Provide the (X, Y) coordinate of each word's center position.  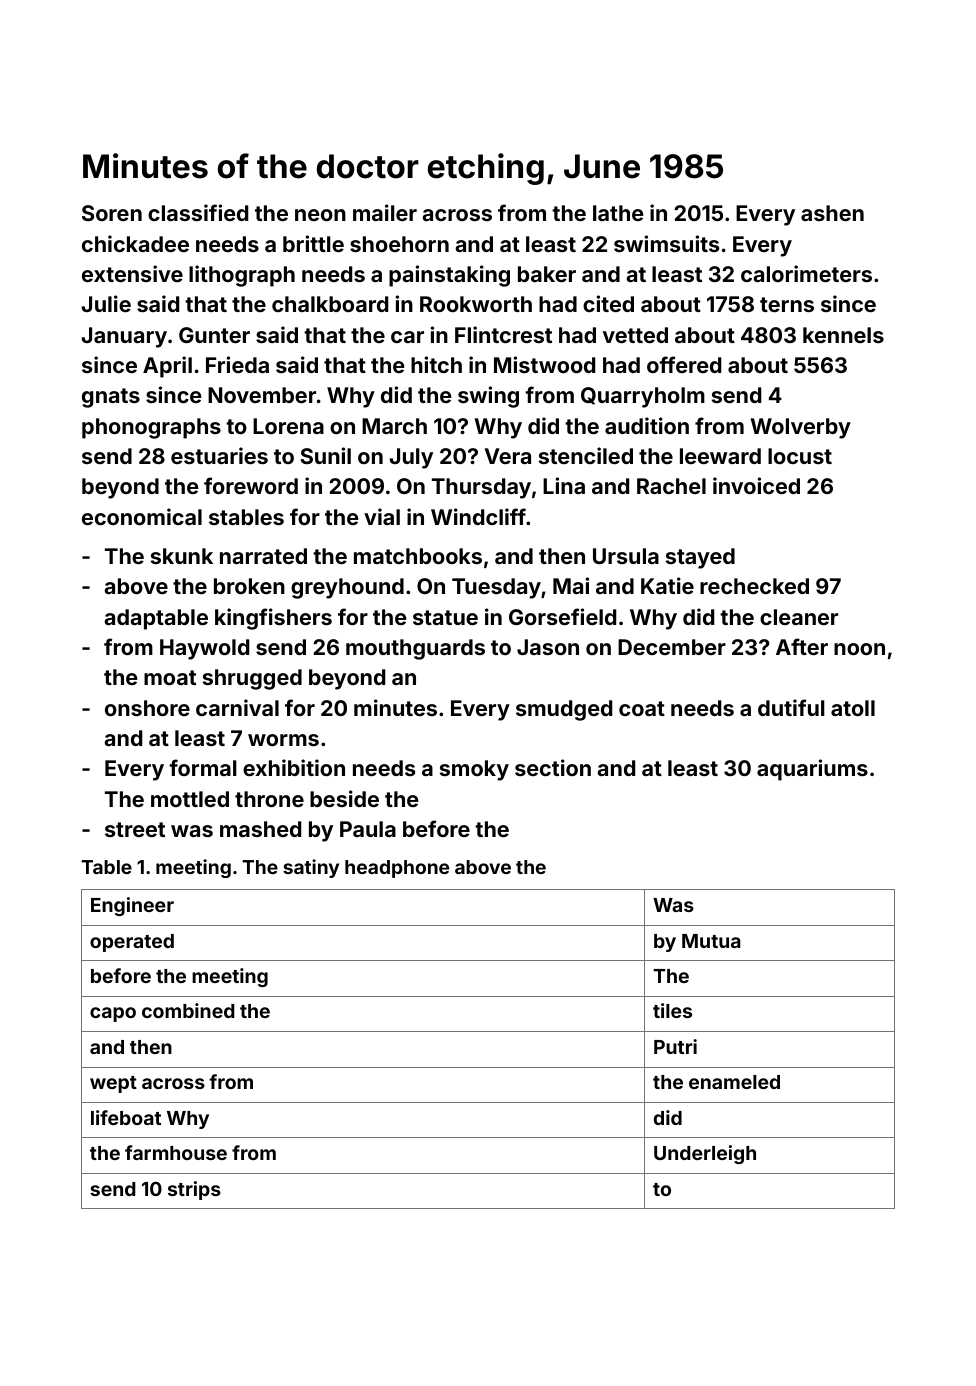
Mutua (711, 941)
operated (132, 943)
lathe (618, 213)
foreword (251, 485)
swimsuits (667, 243)
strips (194, 1190)
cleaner (799, 617)
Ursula (626, 556)
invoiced (756, 485)
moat (170, 677)
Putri (675, 1046)
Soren (112, 213)
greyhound (347, 588)
